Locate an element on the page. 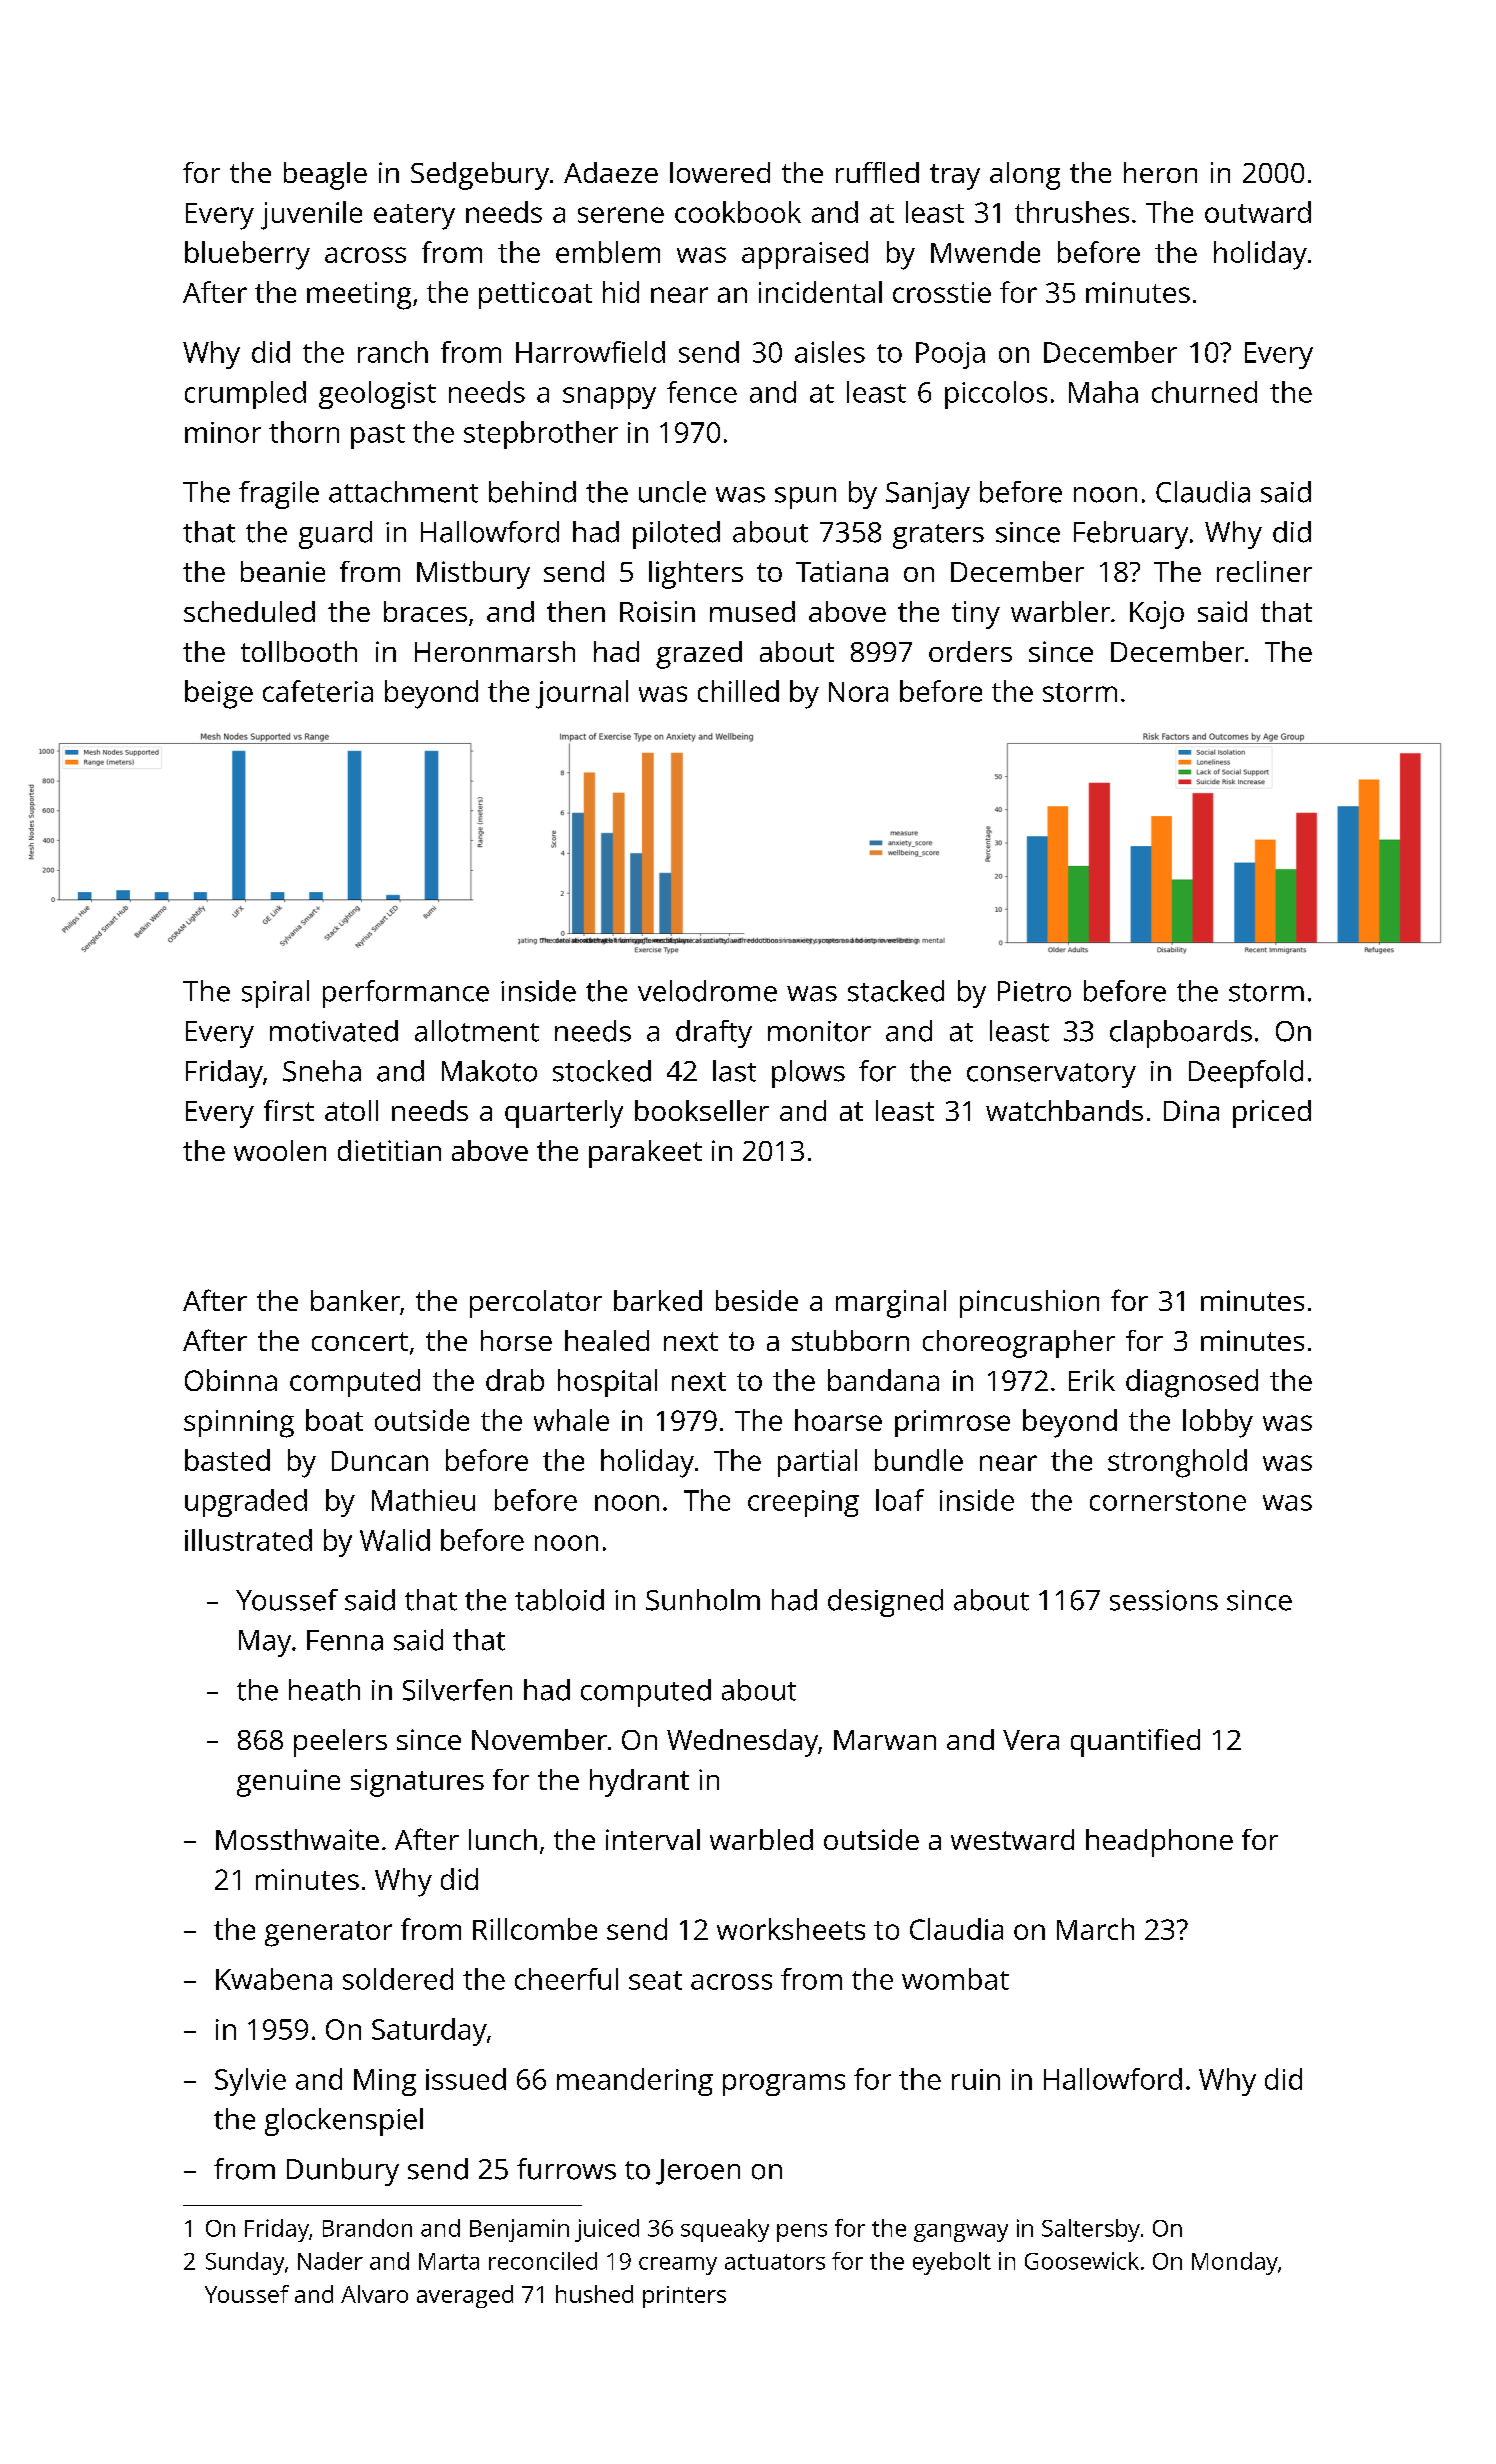 The width and height of the image is (1496, 2464). tabloid is located at coordinates (559, 1600).
